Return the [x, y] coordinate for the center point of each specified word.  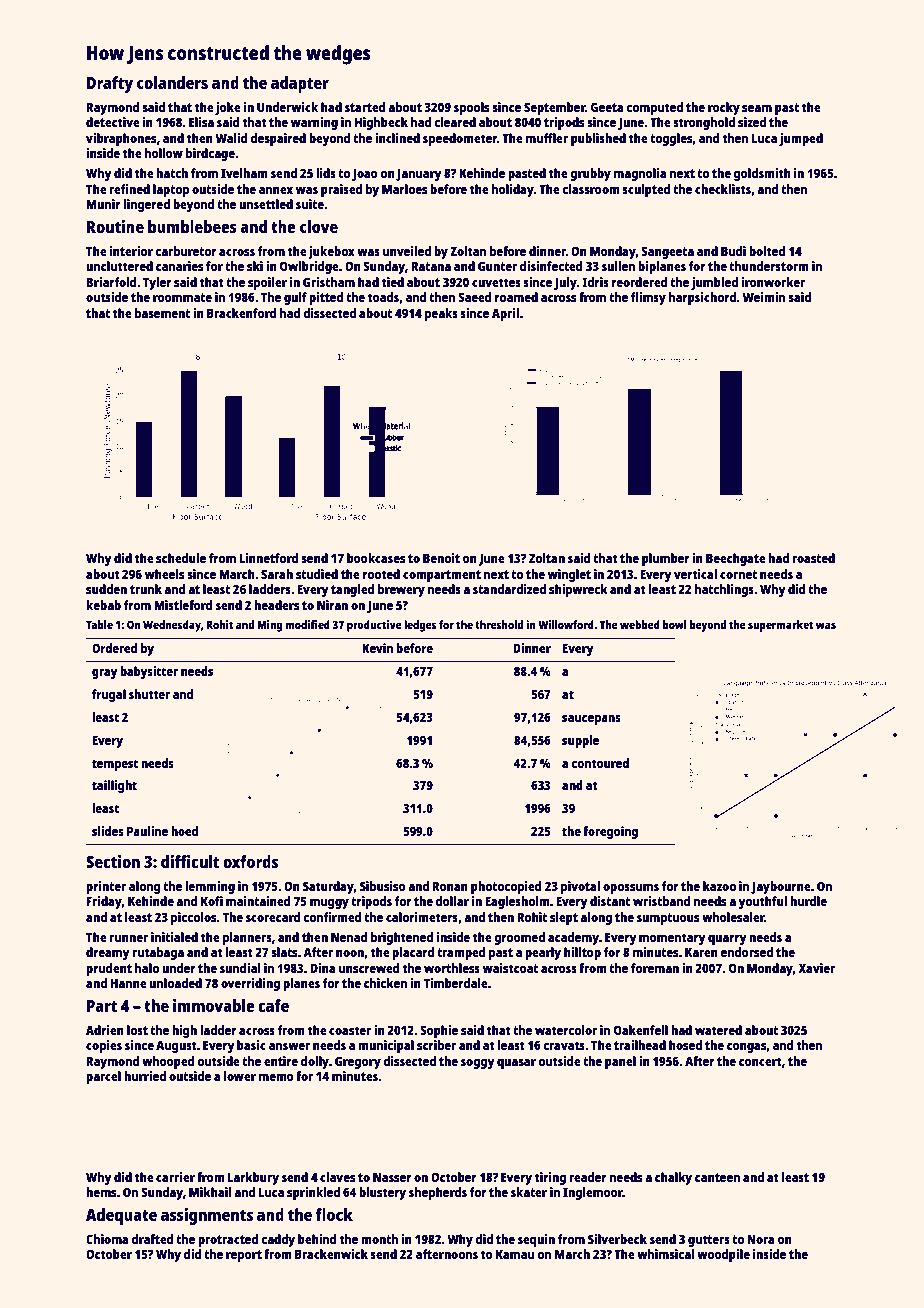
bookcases [376, 558]
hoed [184, 831]
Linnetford [268, 558]
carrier [175, 1177]
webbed [640, 624]
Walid [231, 138]
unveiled [407, 251]
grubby [590, 174]
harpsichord [702, 298]
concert [760, 1061]
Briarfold [111, 282]
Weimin [764, 297]
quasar [516, 1064]
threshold [499, 624]
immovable [214, 1005]
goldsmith [762, 174]
